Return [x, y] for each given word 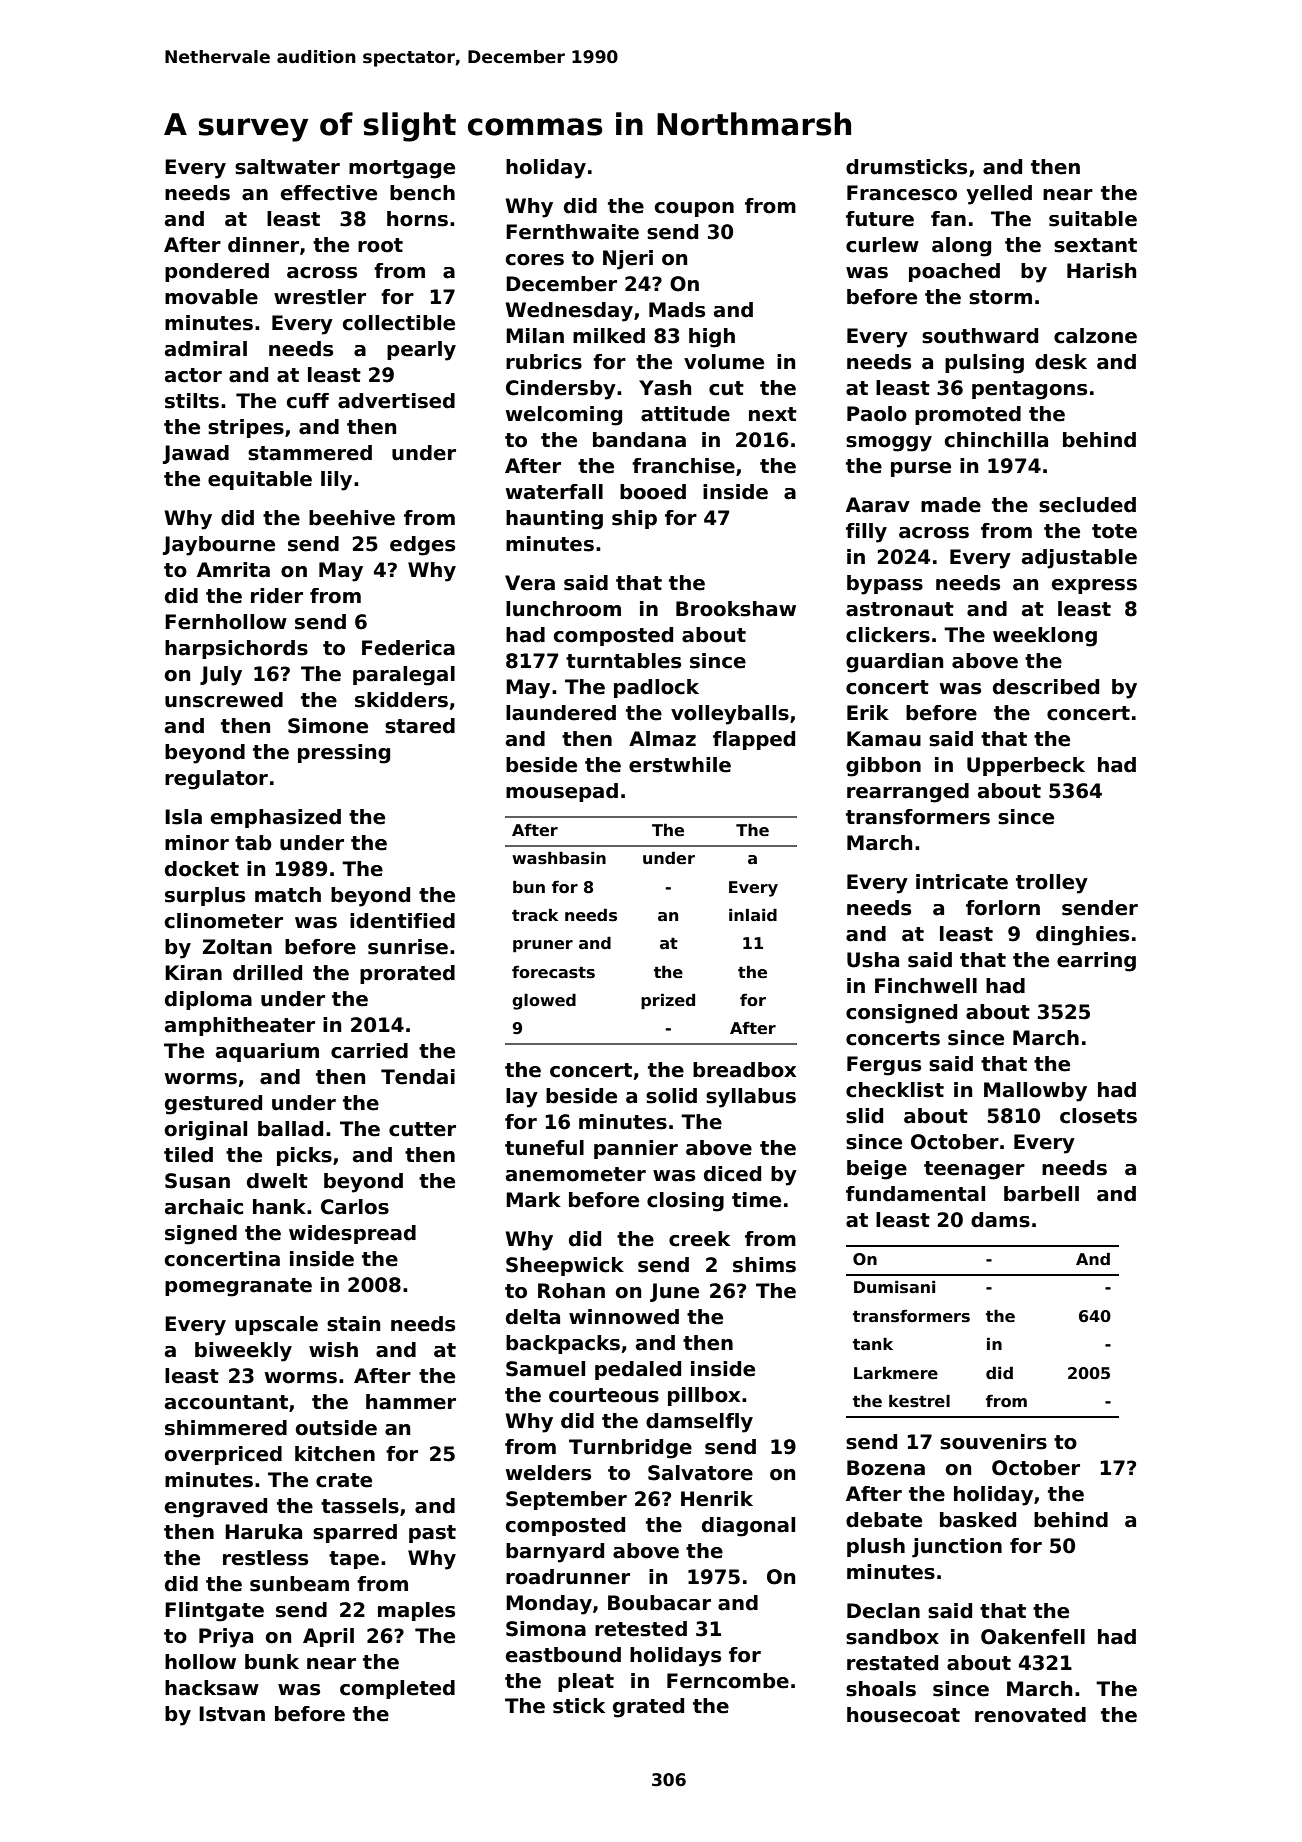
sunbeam [299, 1584]
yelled [999, 195]
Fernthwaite [572, 232]
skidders [401, 700]
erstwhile [680, 765]
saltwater [287, 167]
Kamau [884, 739]
